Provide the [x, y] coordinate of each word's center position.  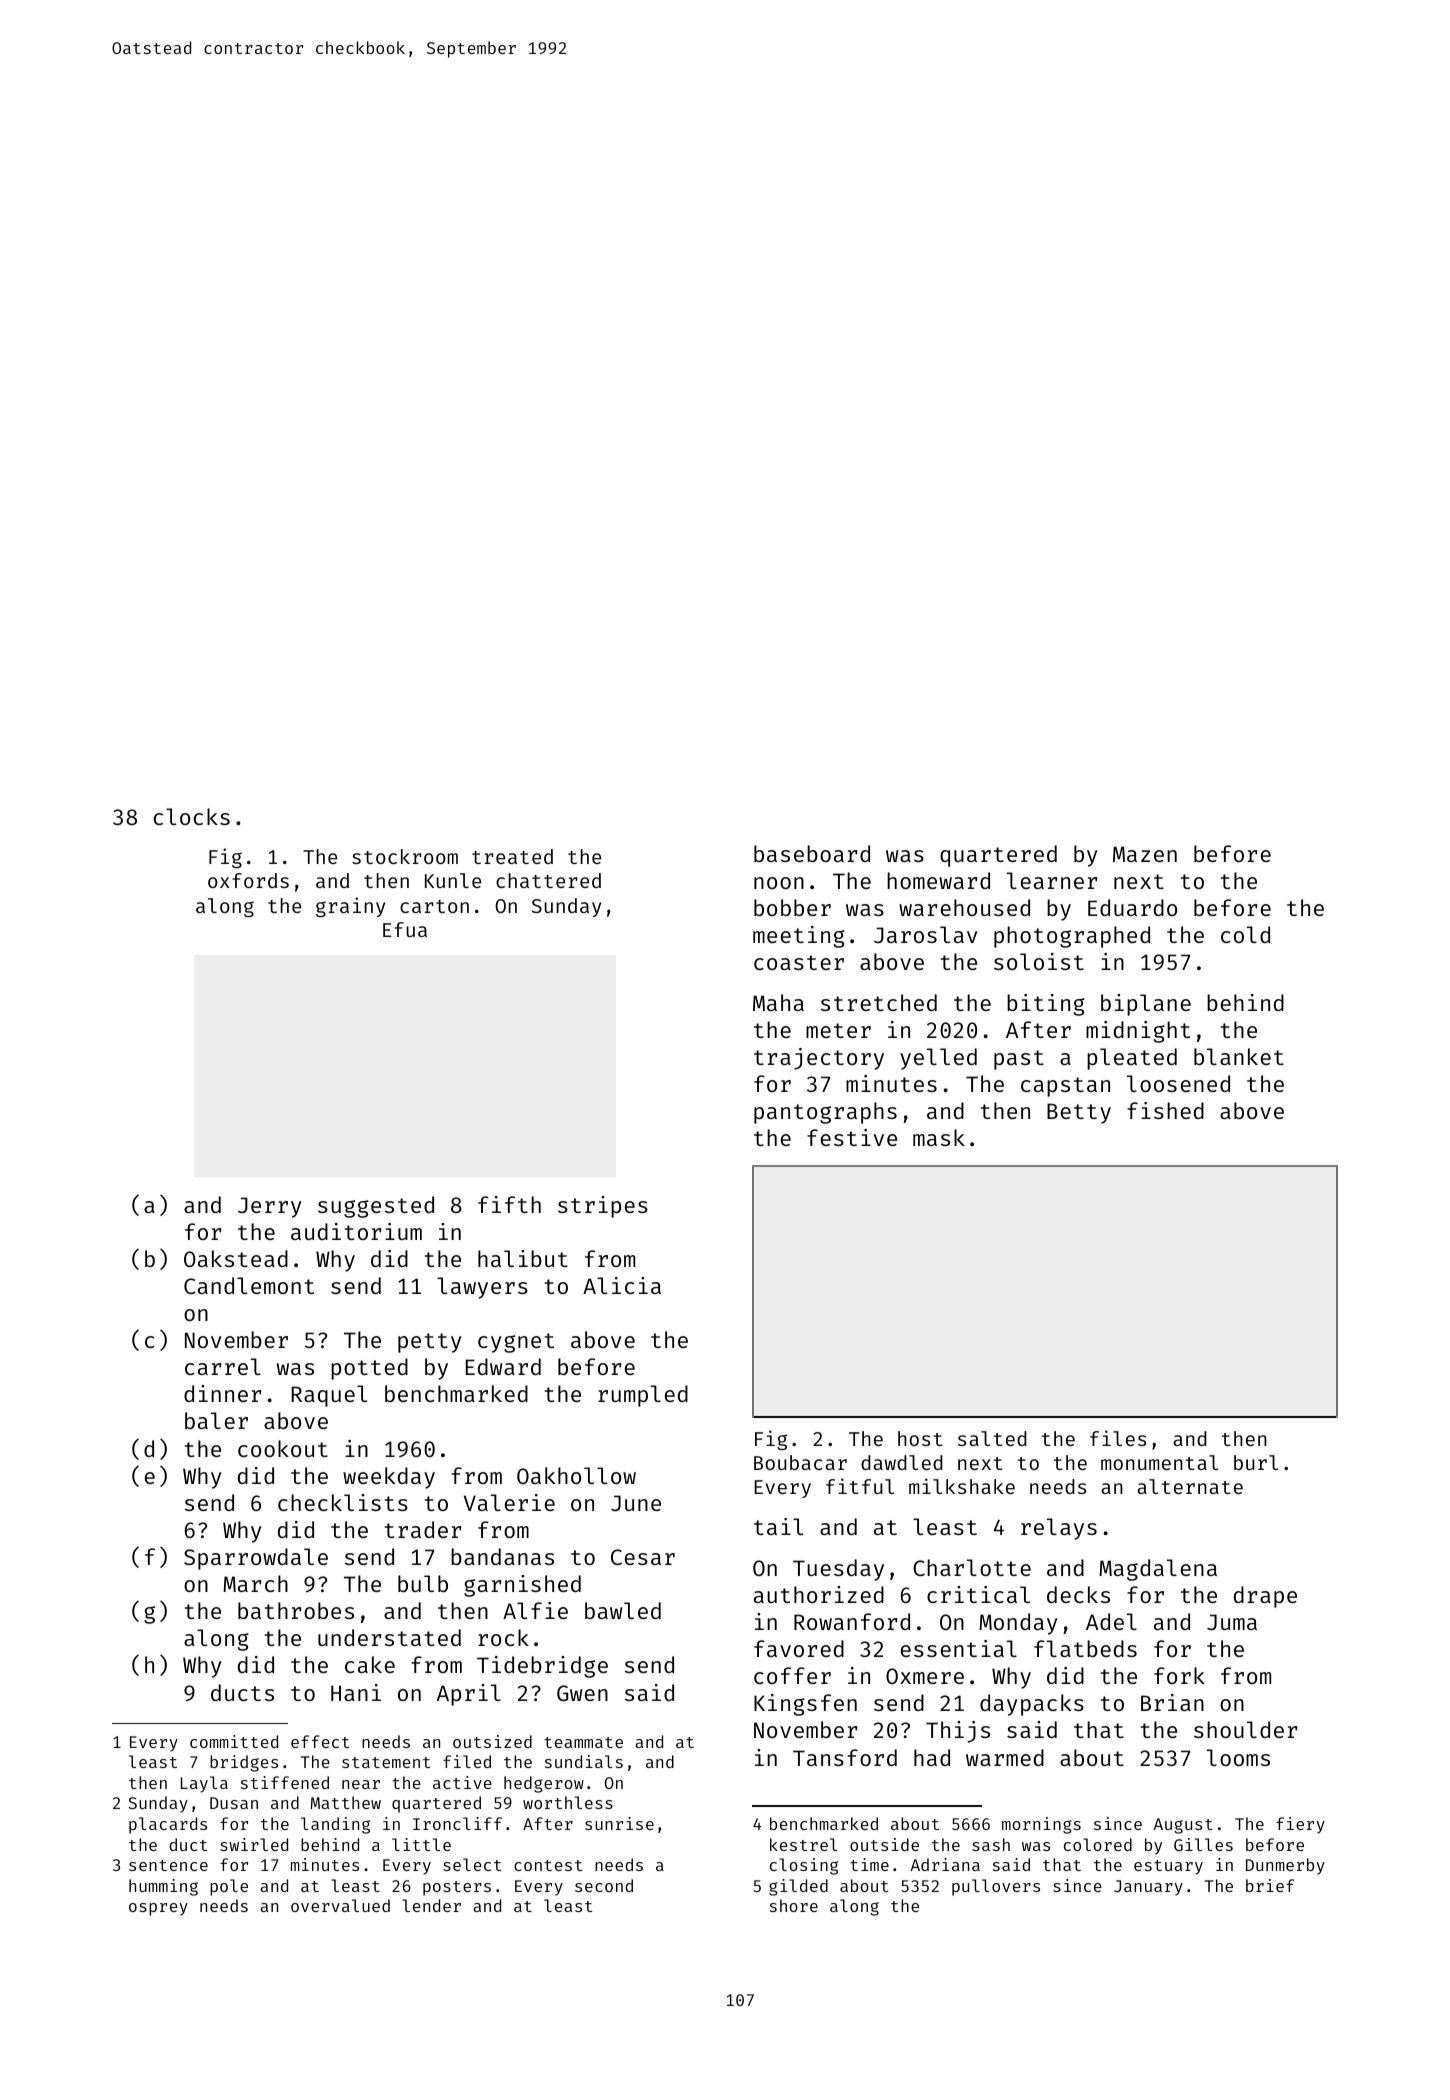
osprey [158, 1909]
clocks [192, 816]
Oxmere [925, 1676]
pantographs [825, 1113]
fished [1165, 1110]
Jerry [269, 1207]
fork [1179, 1675]
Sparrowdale [256, 1559]
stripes [603, 1207]
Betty [1079, 1113]
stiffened [285, 1782]
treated [512, 856]
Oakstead [236, 1258]
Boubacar [800, 1462]
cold [1245, 934]
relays [1059, 1529]
